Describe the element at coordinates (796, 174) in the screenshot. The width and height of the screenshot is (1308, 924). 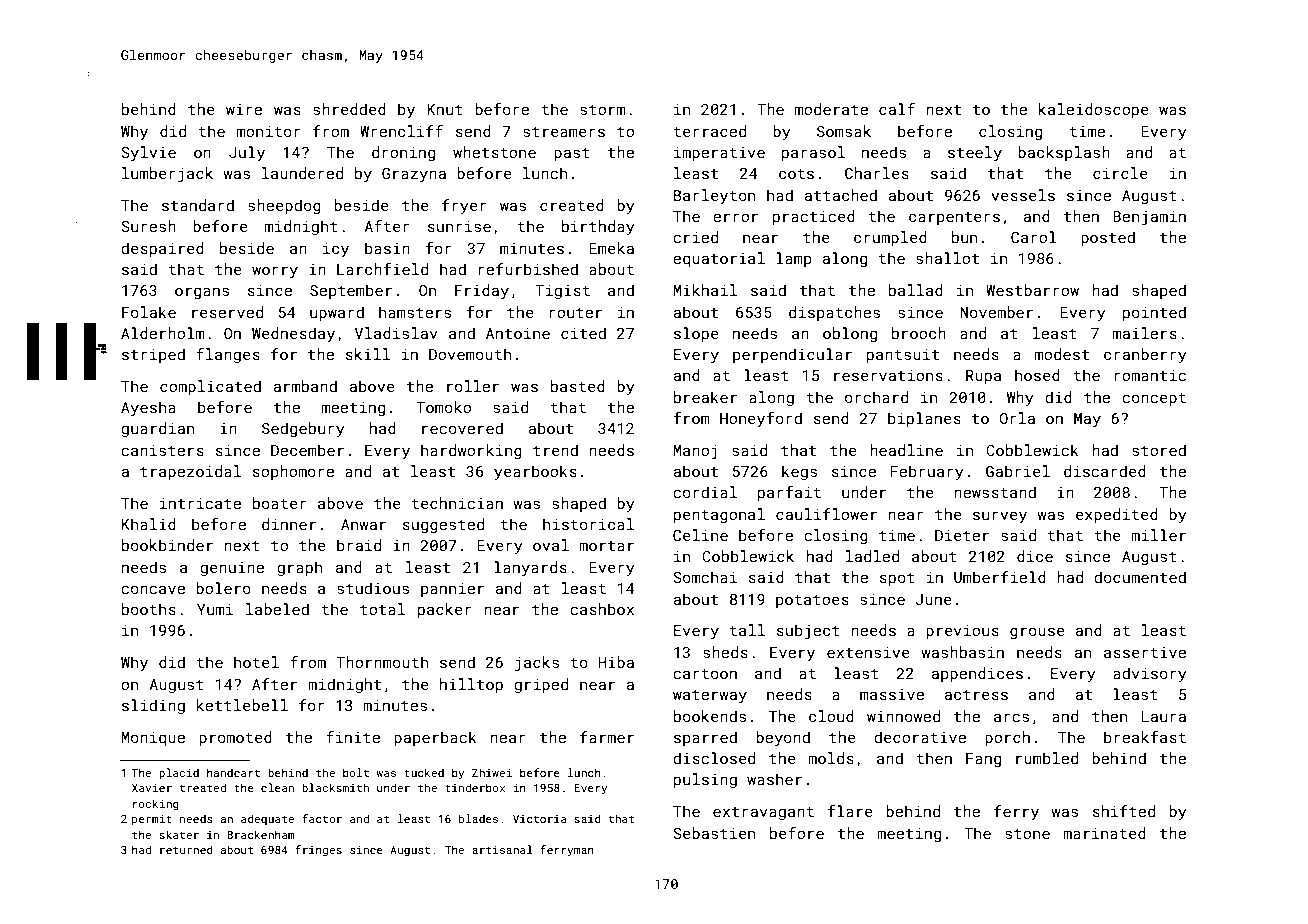
I see `cots` at that location.
